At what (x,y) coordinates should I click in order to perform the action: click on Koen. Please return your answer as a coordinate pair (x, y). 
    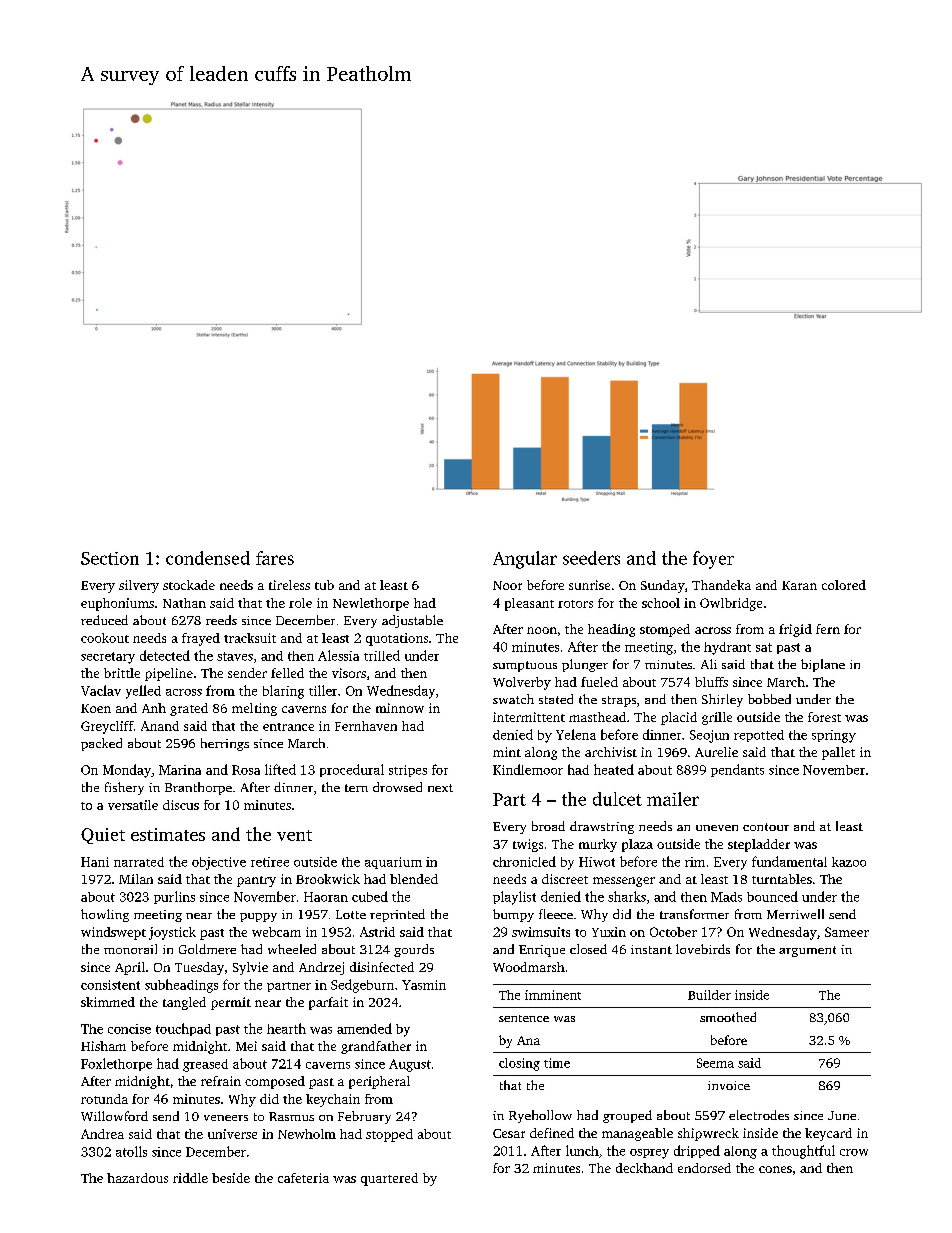
    Looking at the image, I should click on (96, 708).
